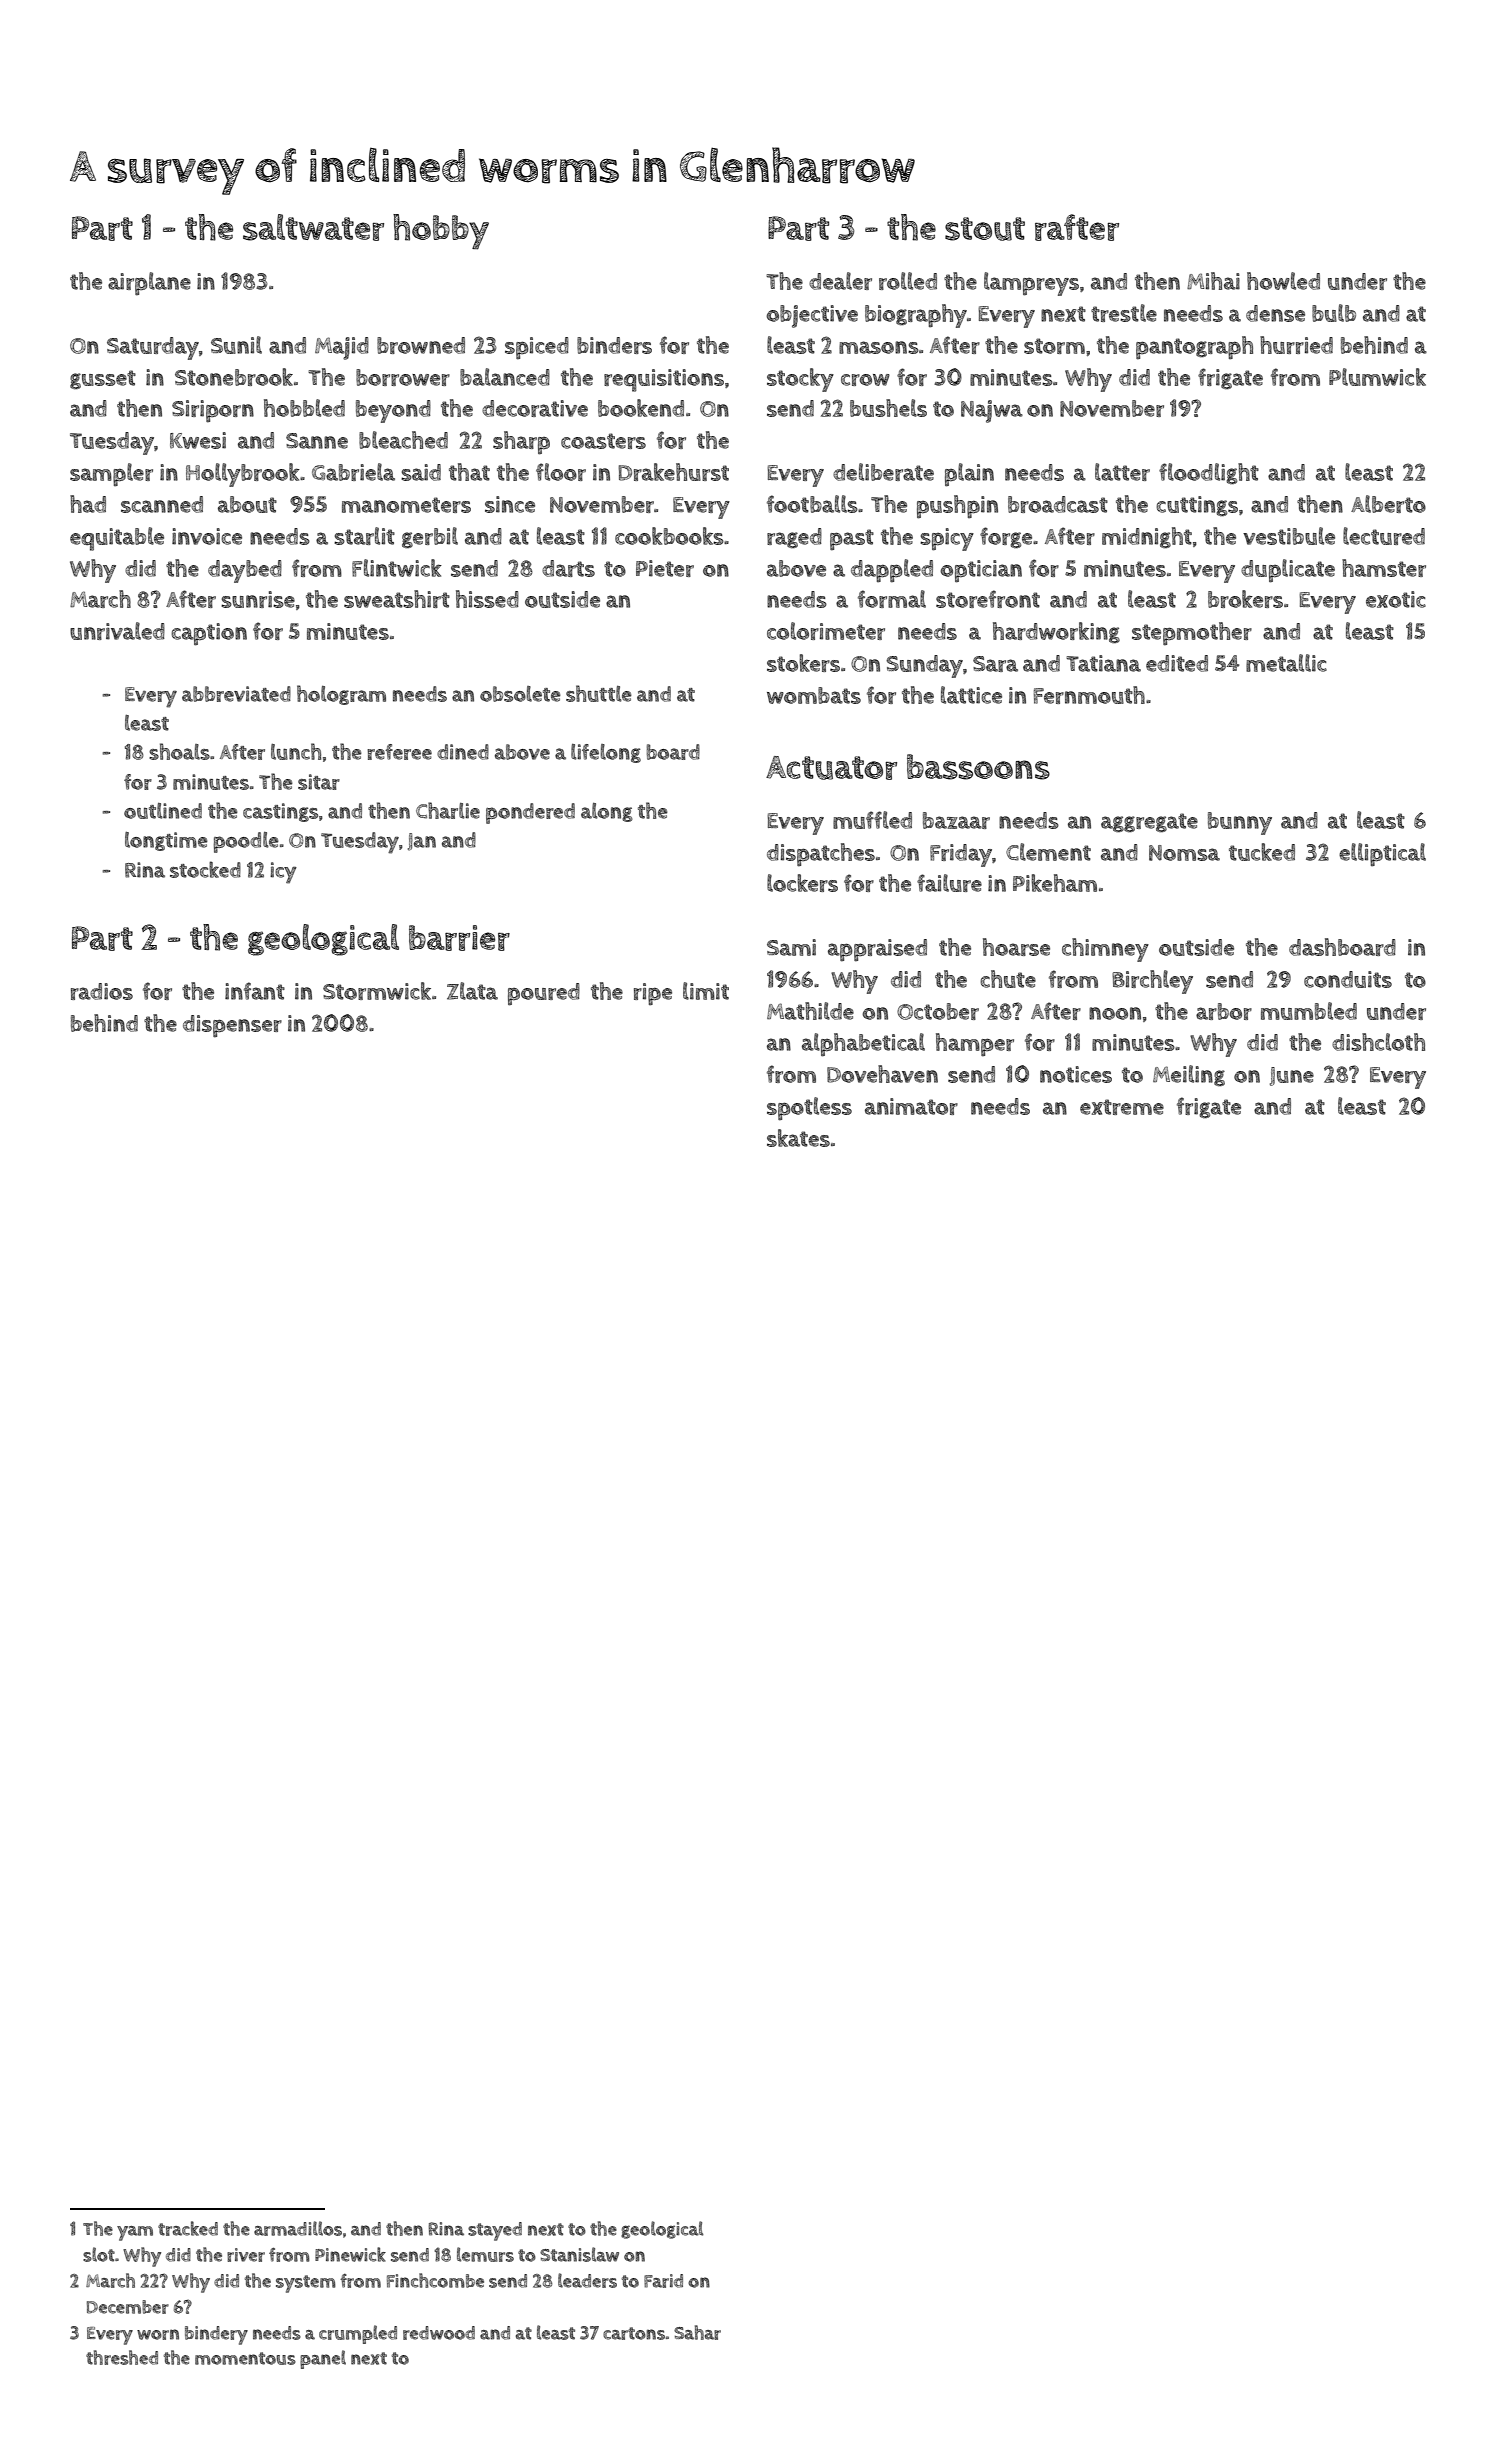 This screenshot has width=1496, height=2464. I want to click on armadillos, so click(298, 2228).
